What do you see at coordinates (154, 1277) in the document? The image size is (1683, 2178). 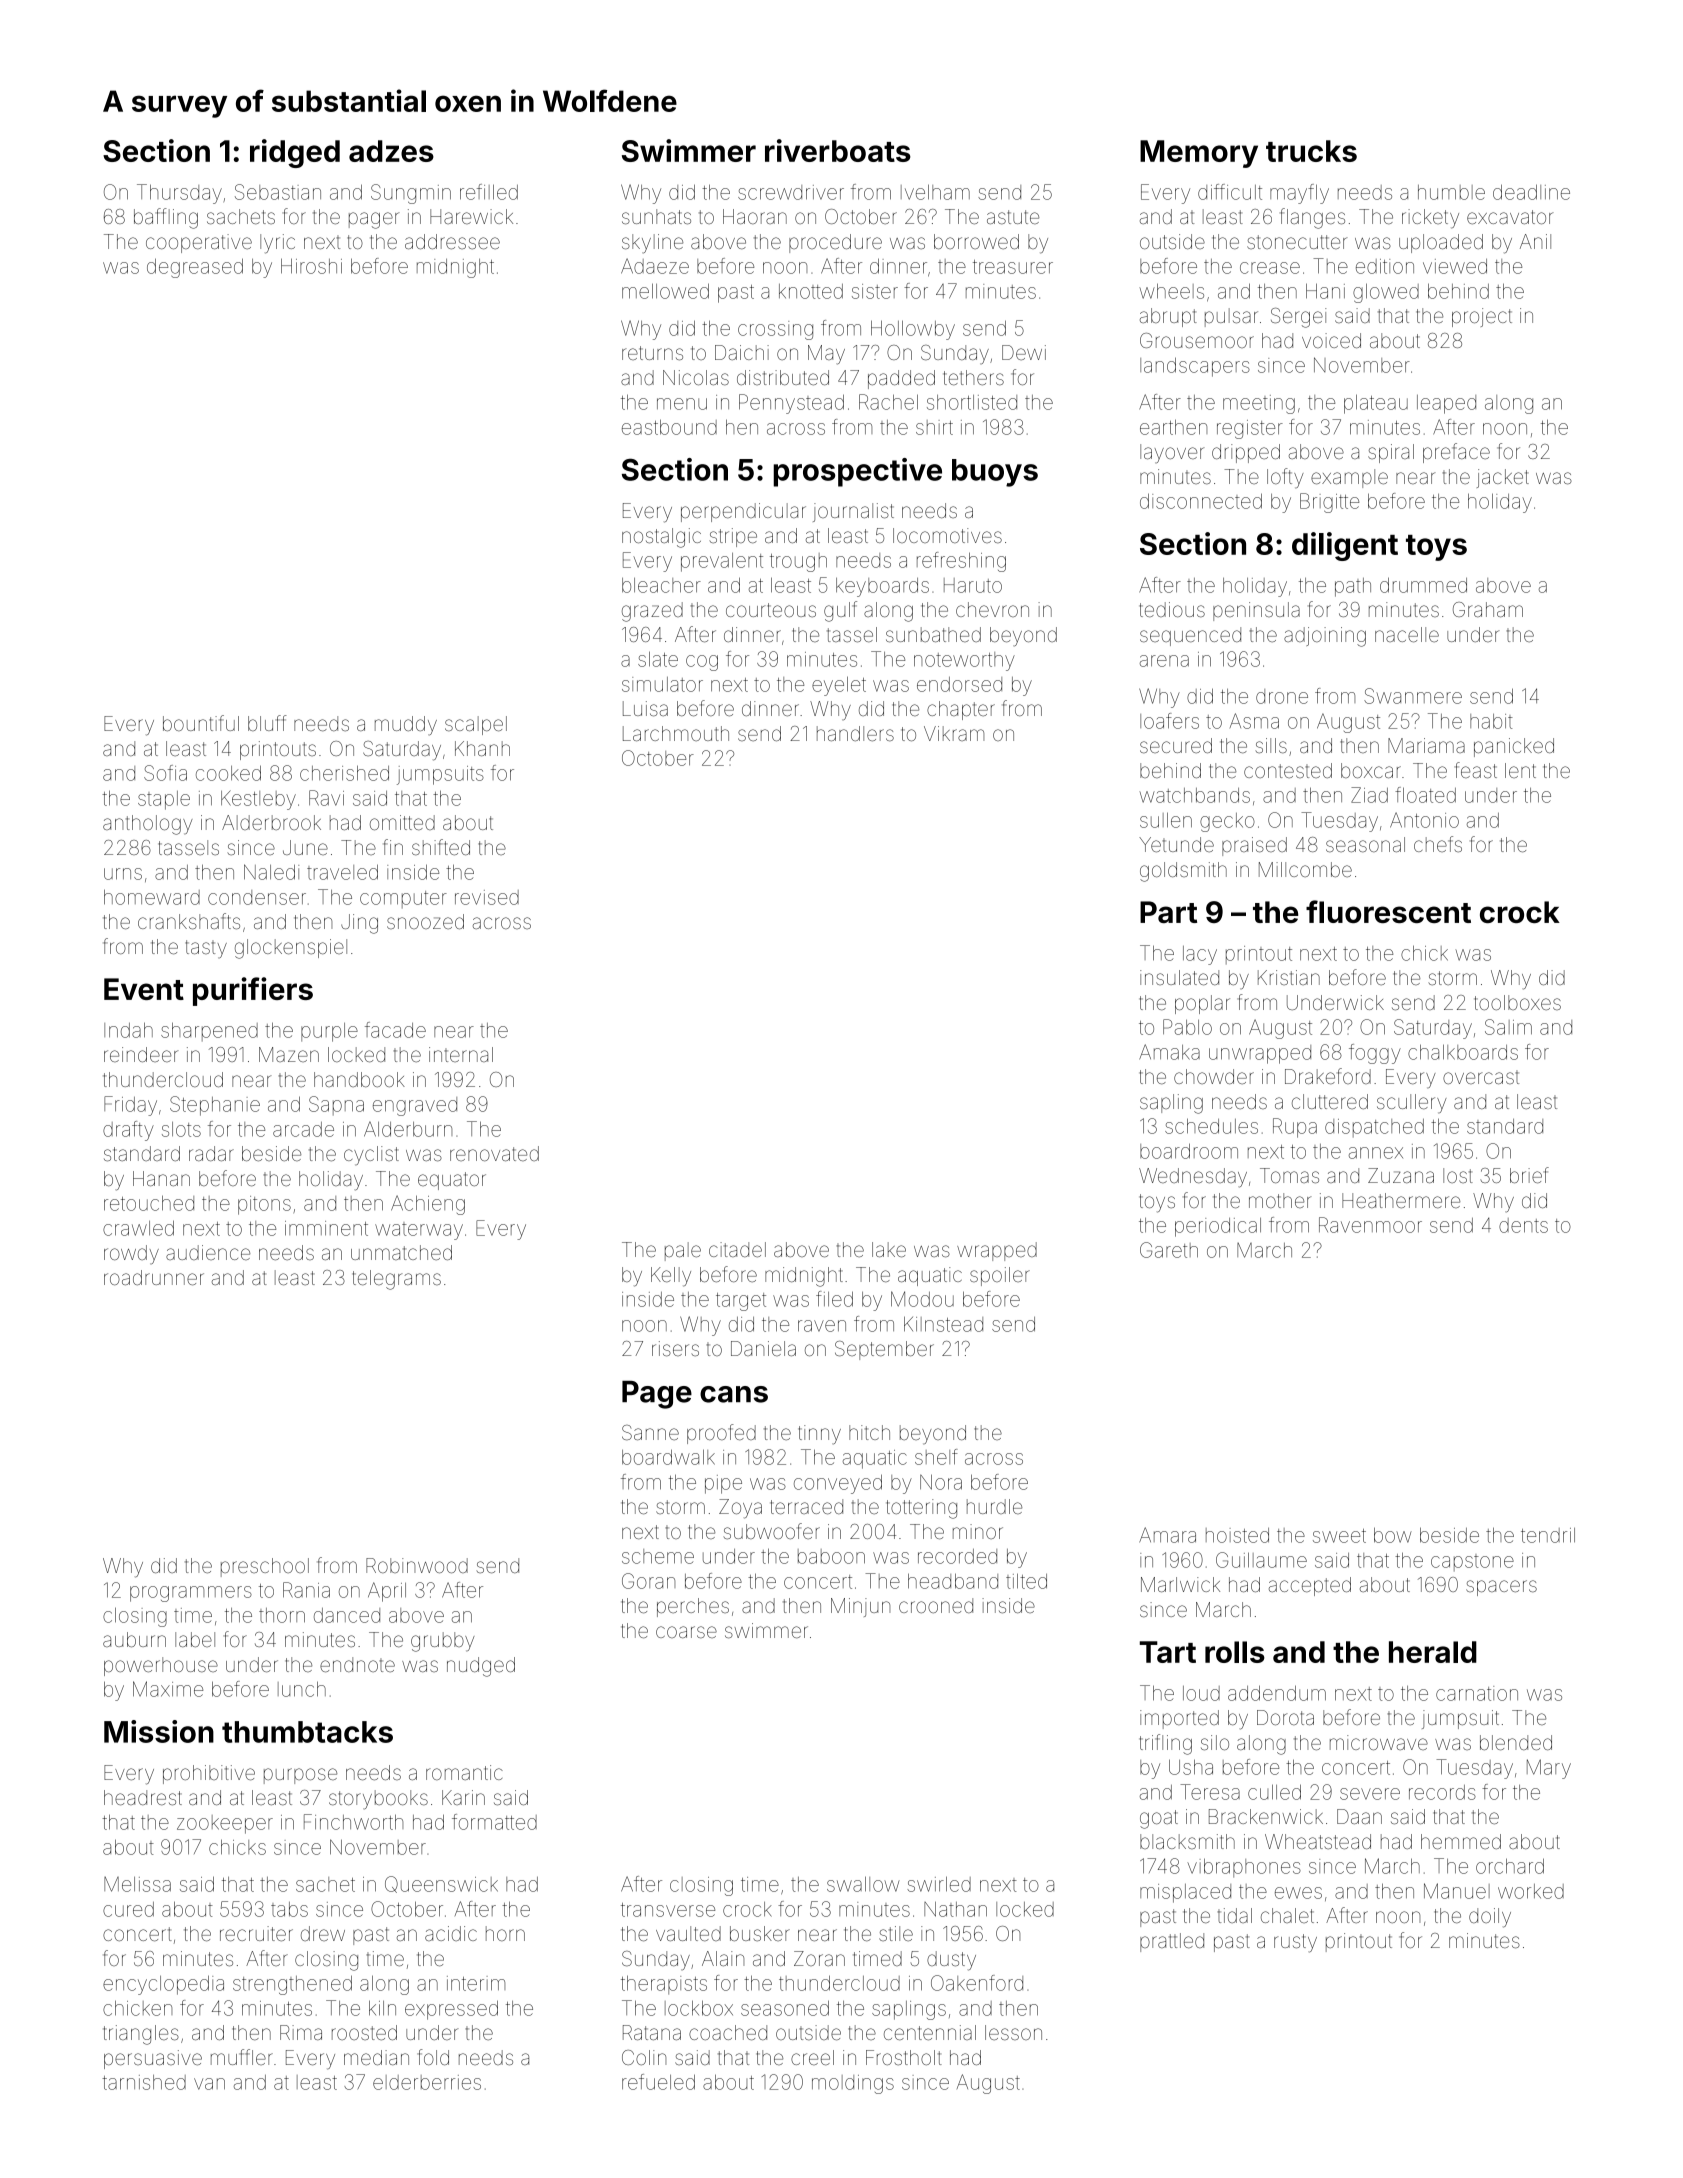 I see `roadrunner` at bounding box center [154, 1277].
